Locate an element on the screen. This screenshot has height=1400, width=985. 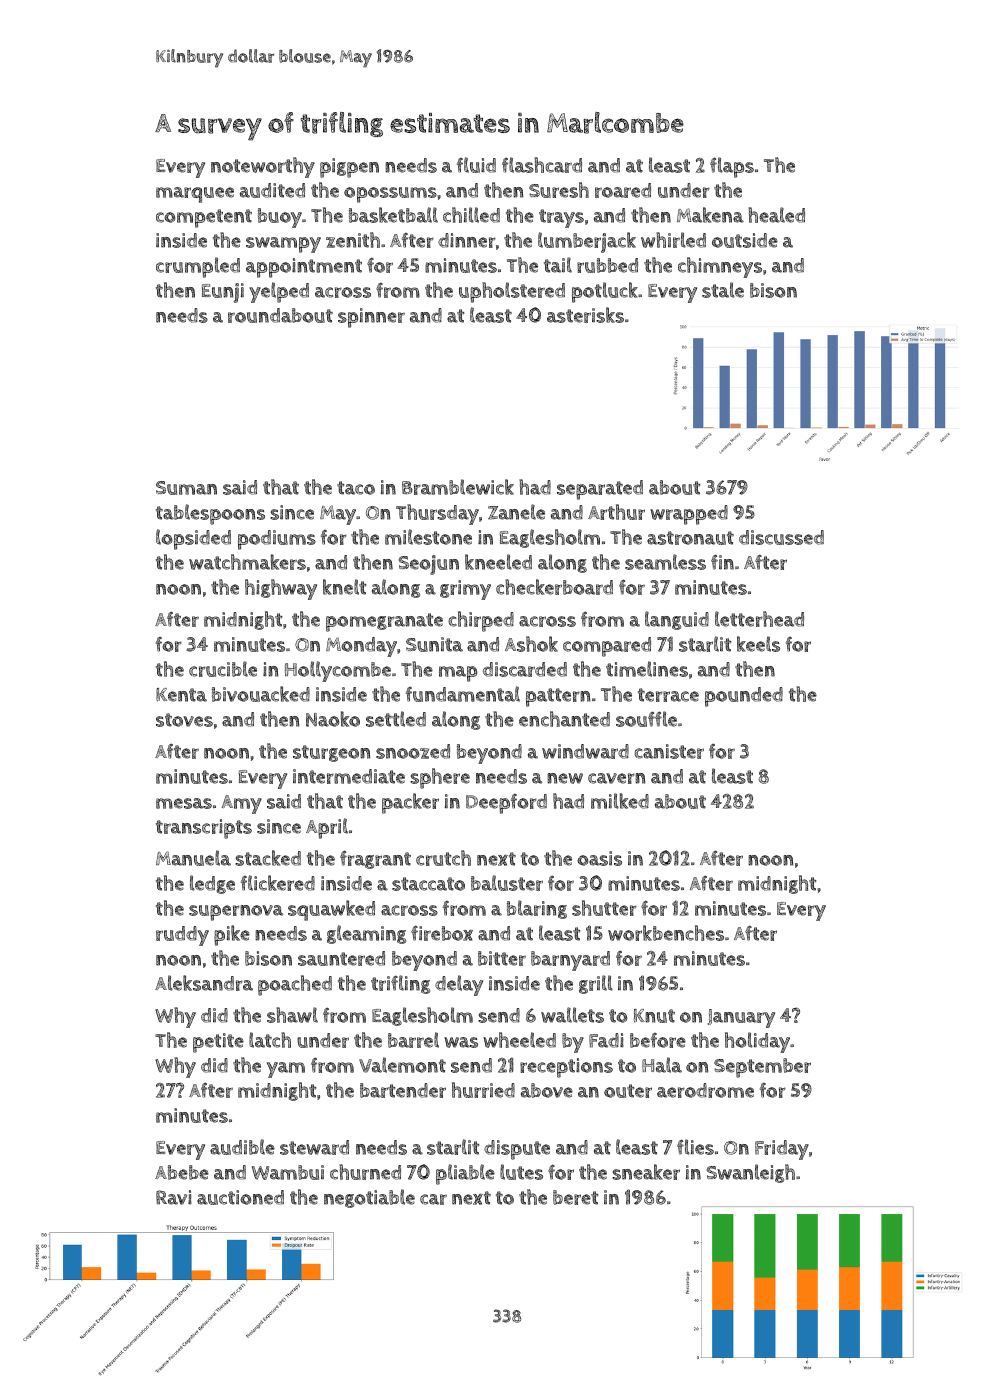
languid is located at coordinates (677, 620).
